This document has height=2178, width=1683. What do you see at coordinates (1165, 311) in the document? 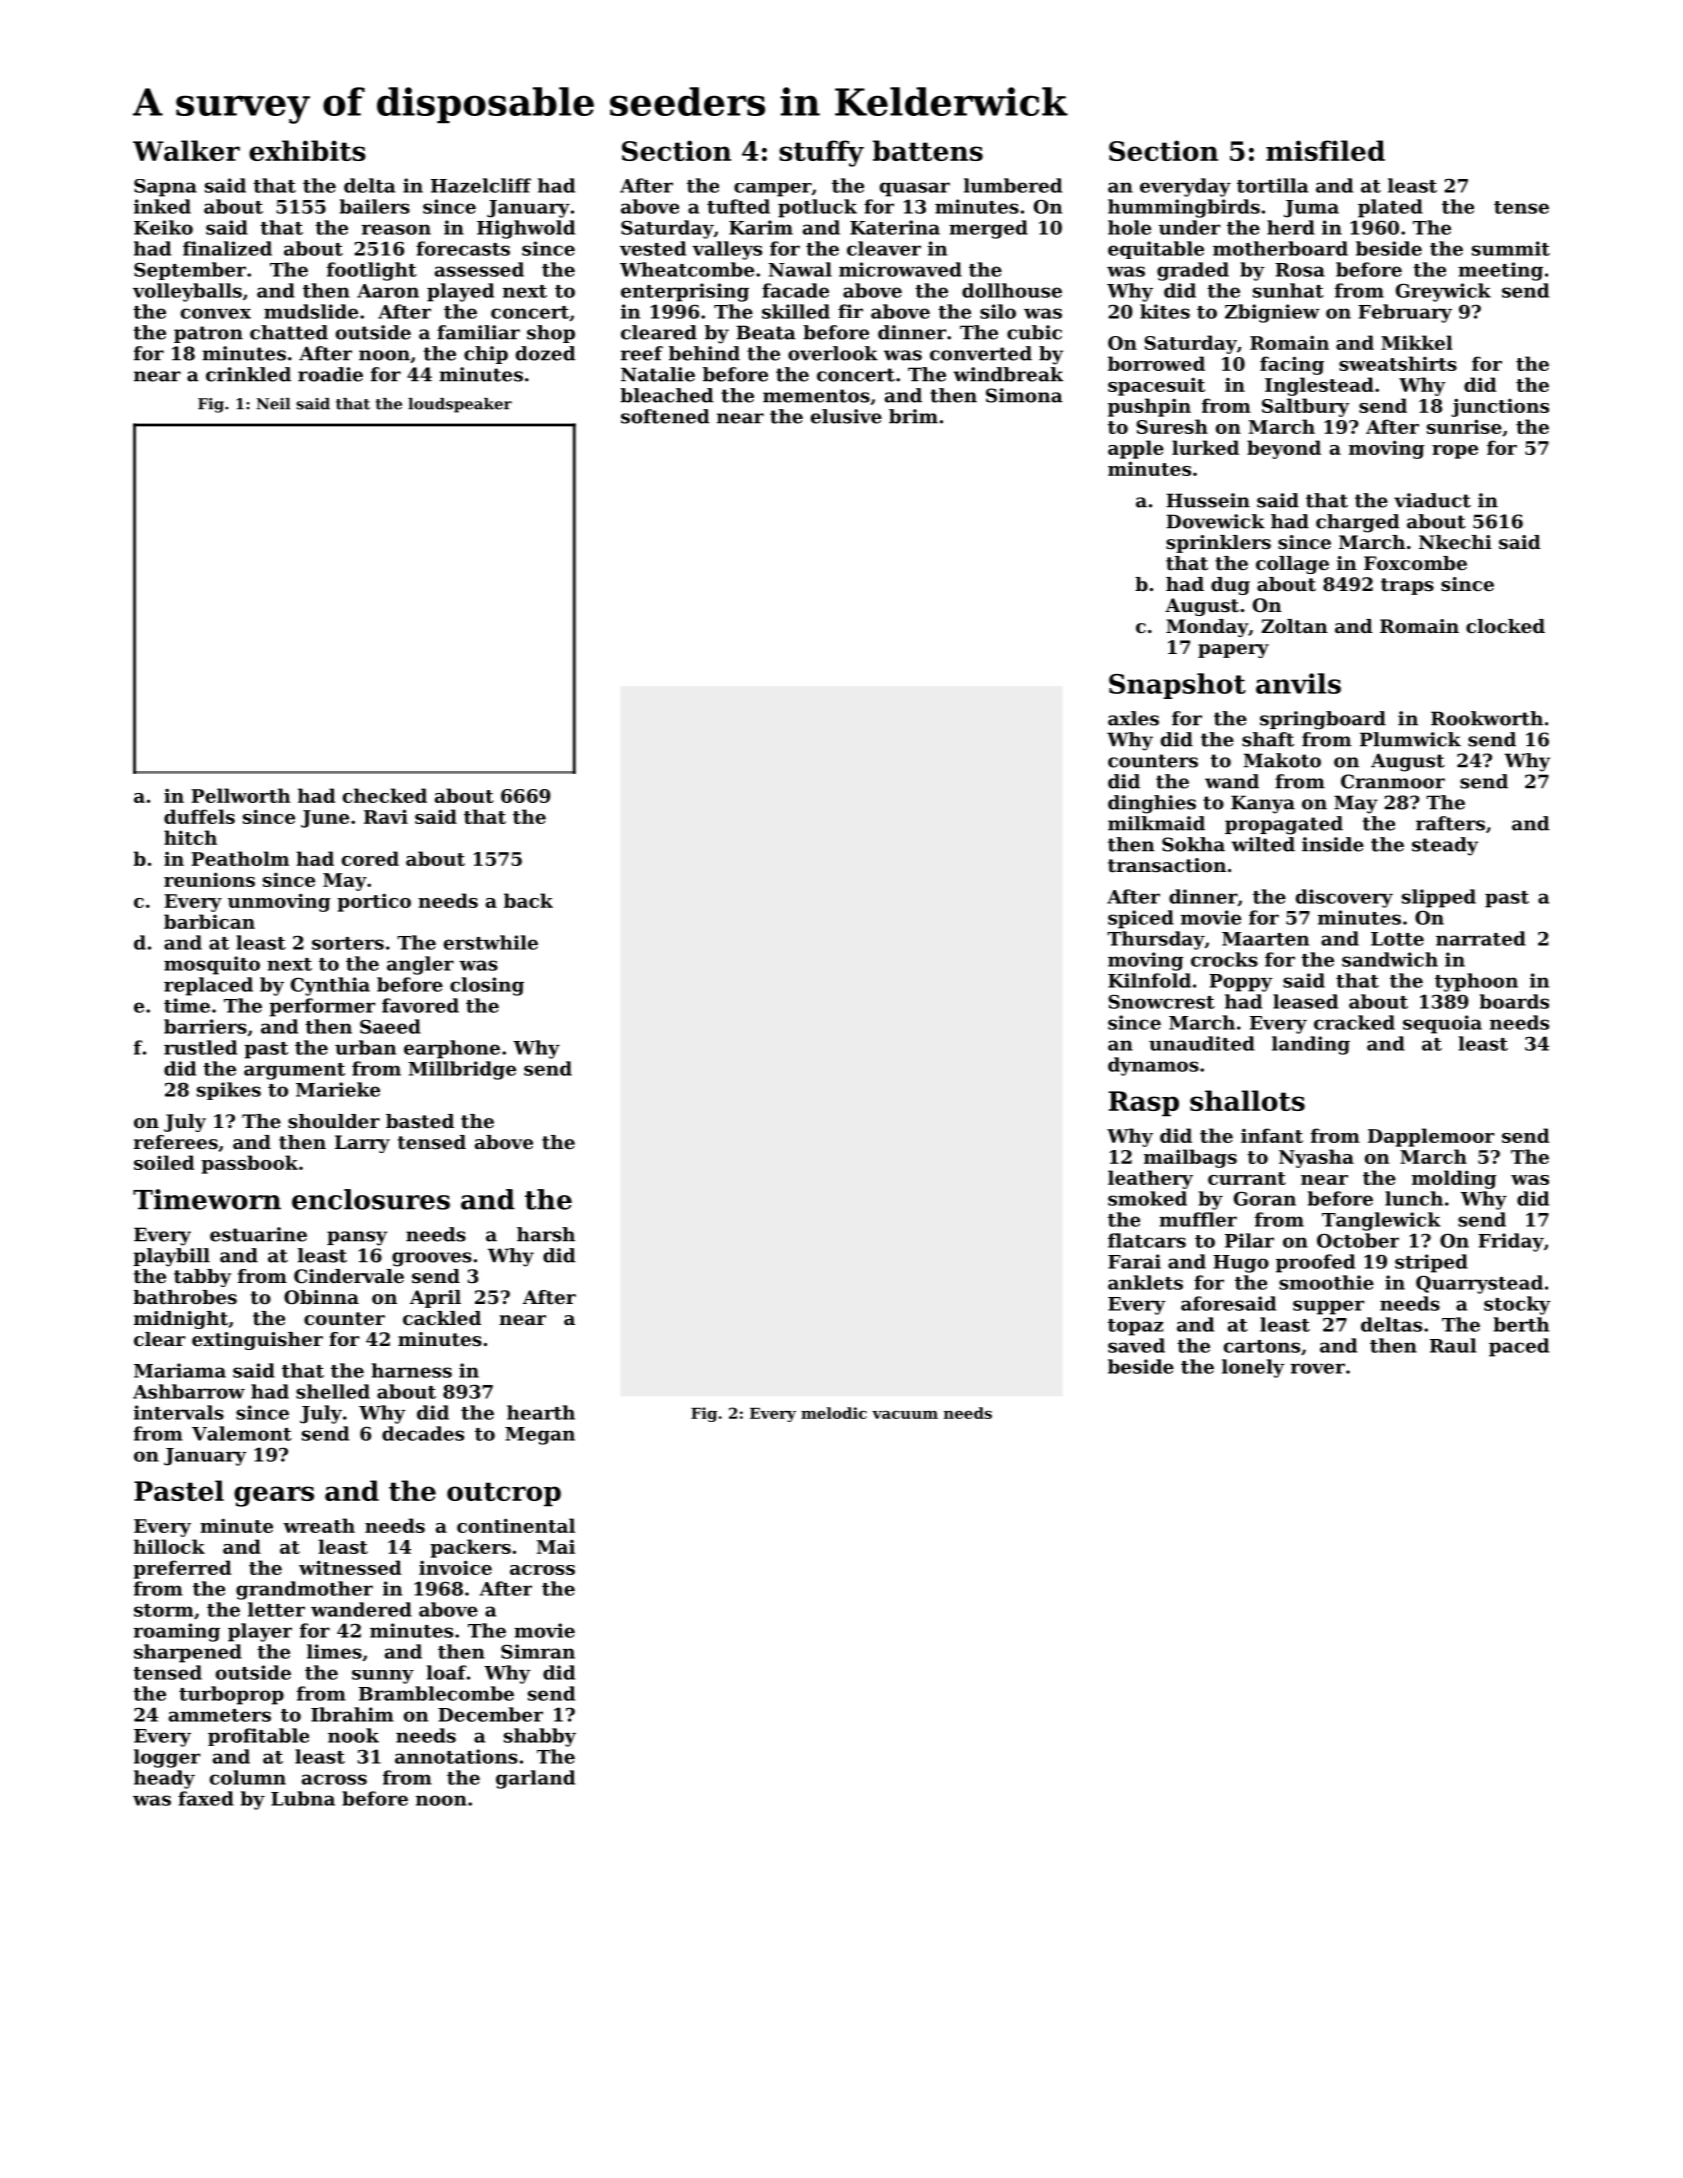
I see `kites` at bounding box center [1165, 311].
